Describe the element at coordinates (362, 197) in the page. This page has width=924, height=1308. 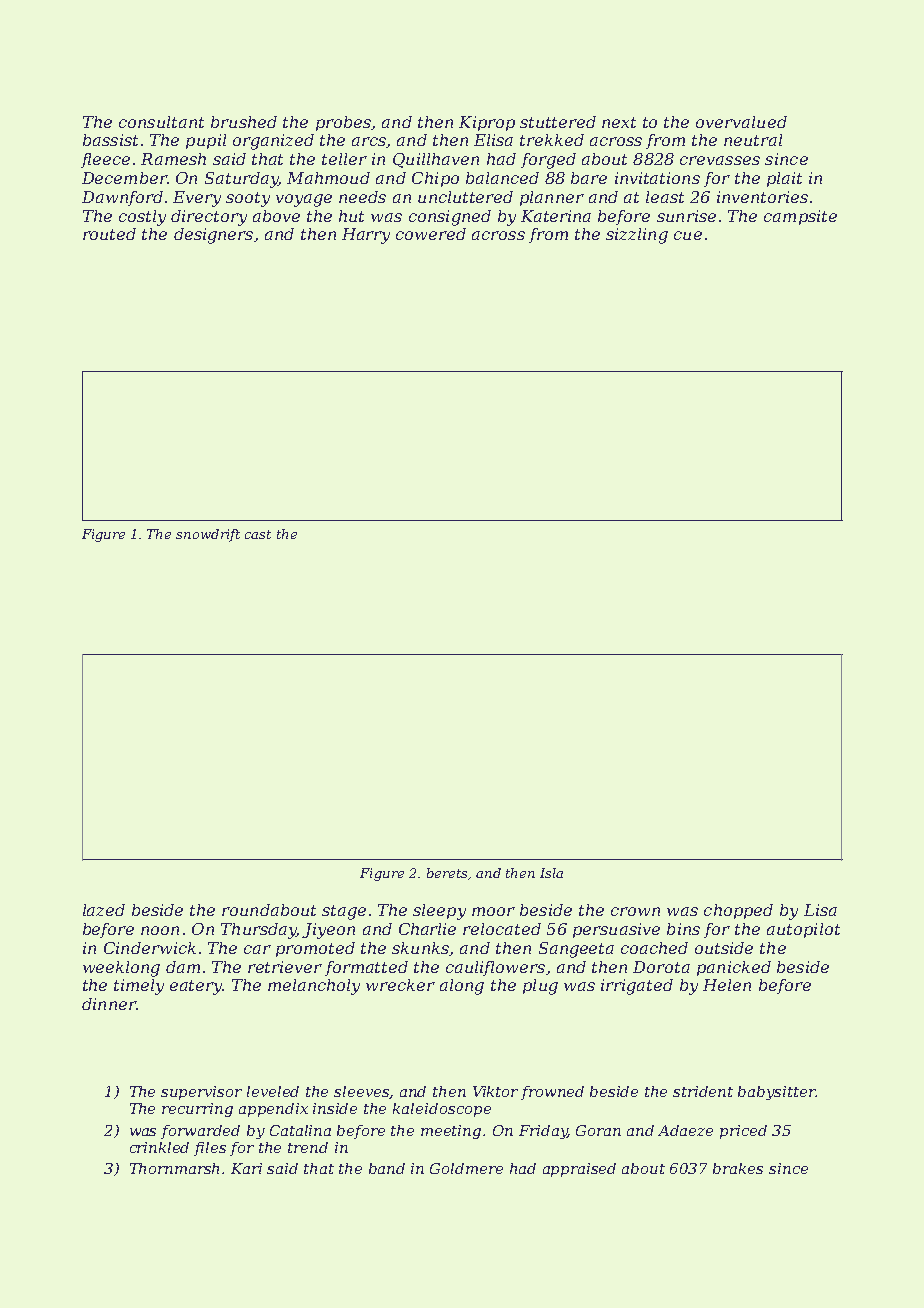
I see `needs` at that location.
